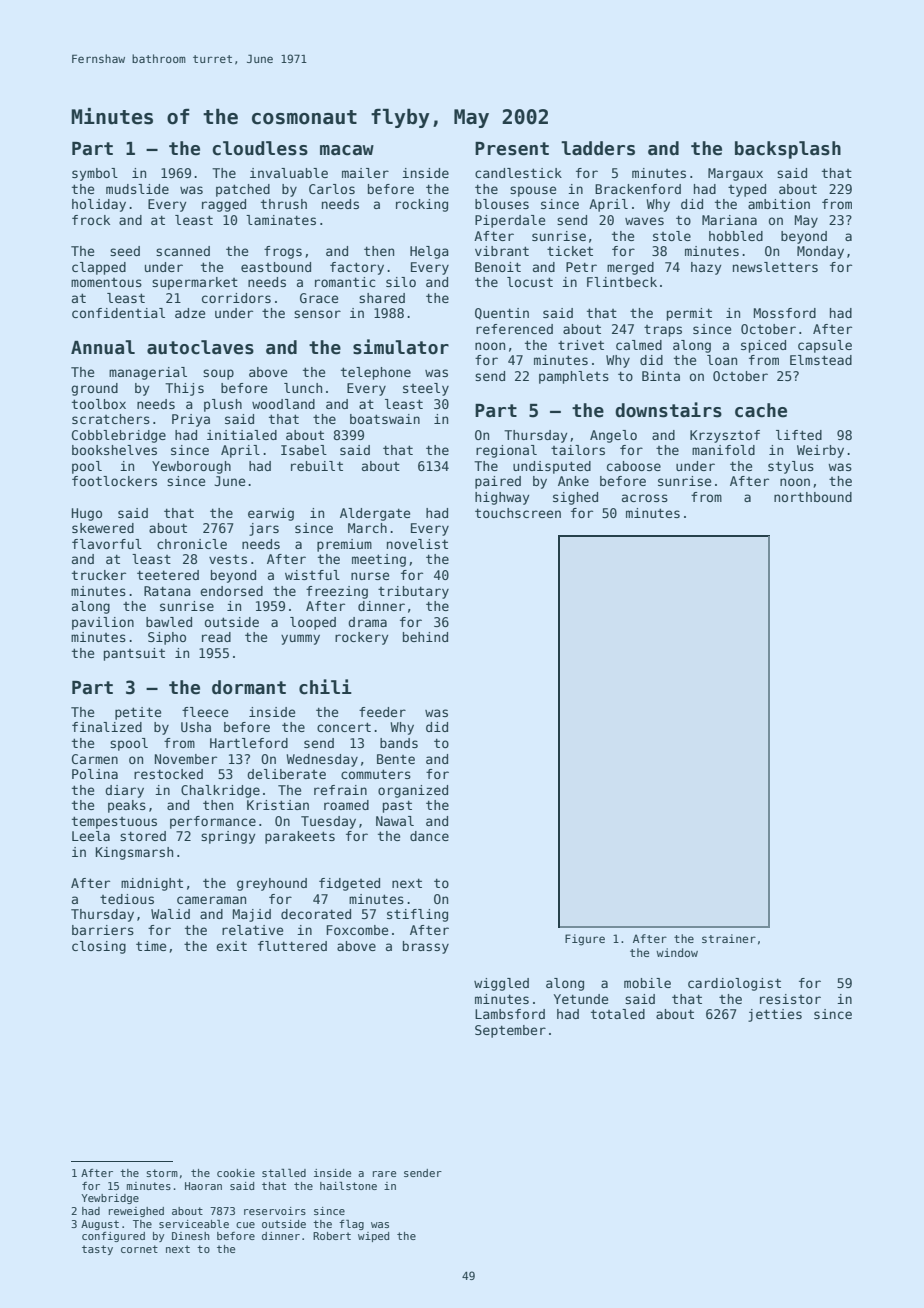 Image resolution: width=924 pixels, height=1308 pixels. What do you see at coordinates (813, 497) in the document?
I see `northbound` at bounding box center [813, 497].
